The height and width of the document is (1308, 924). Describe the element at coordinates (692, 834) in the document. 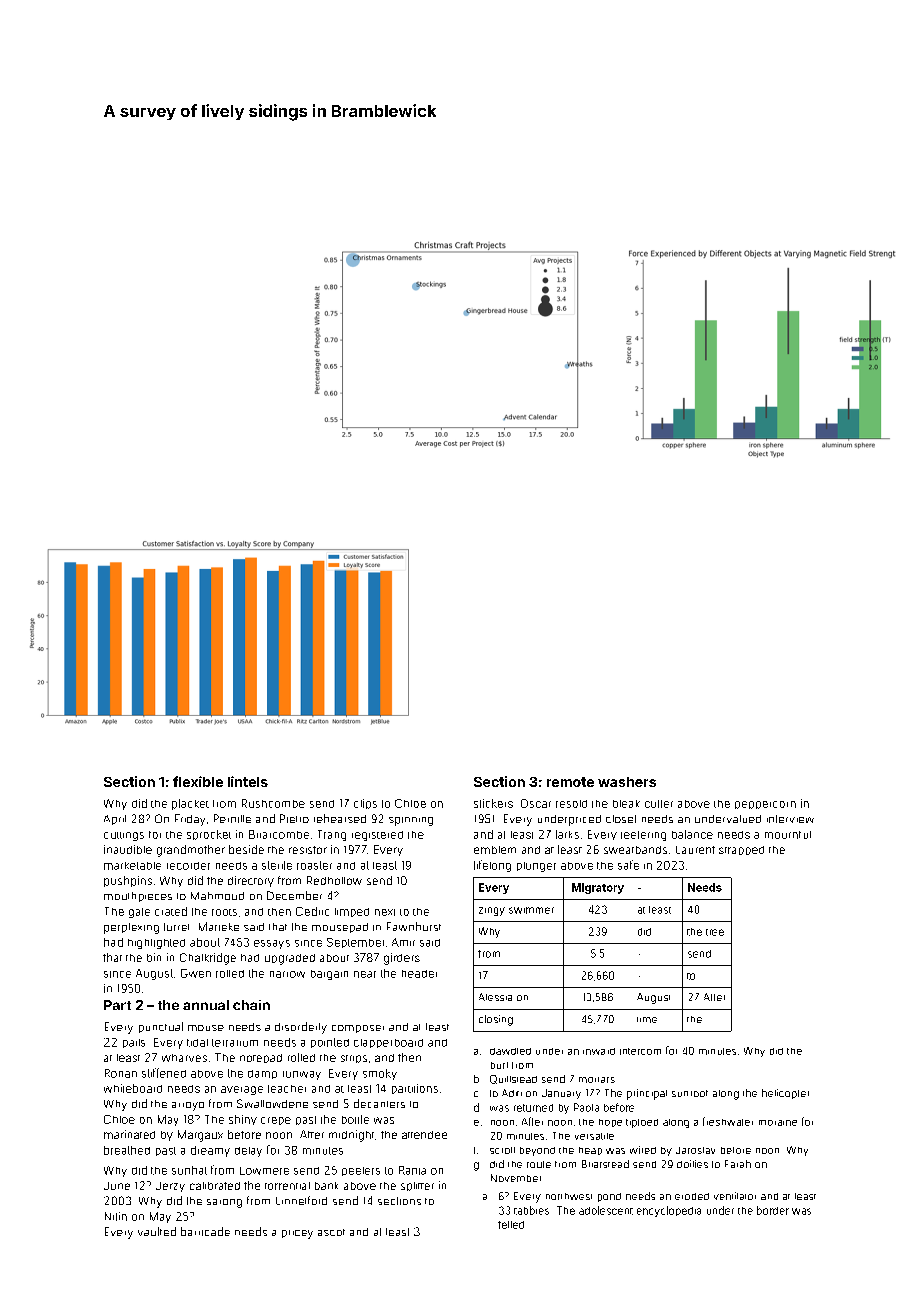

I see `balance` at that location.
